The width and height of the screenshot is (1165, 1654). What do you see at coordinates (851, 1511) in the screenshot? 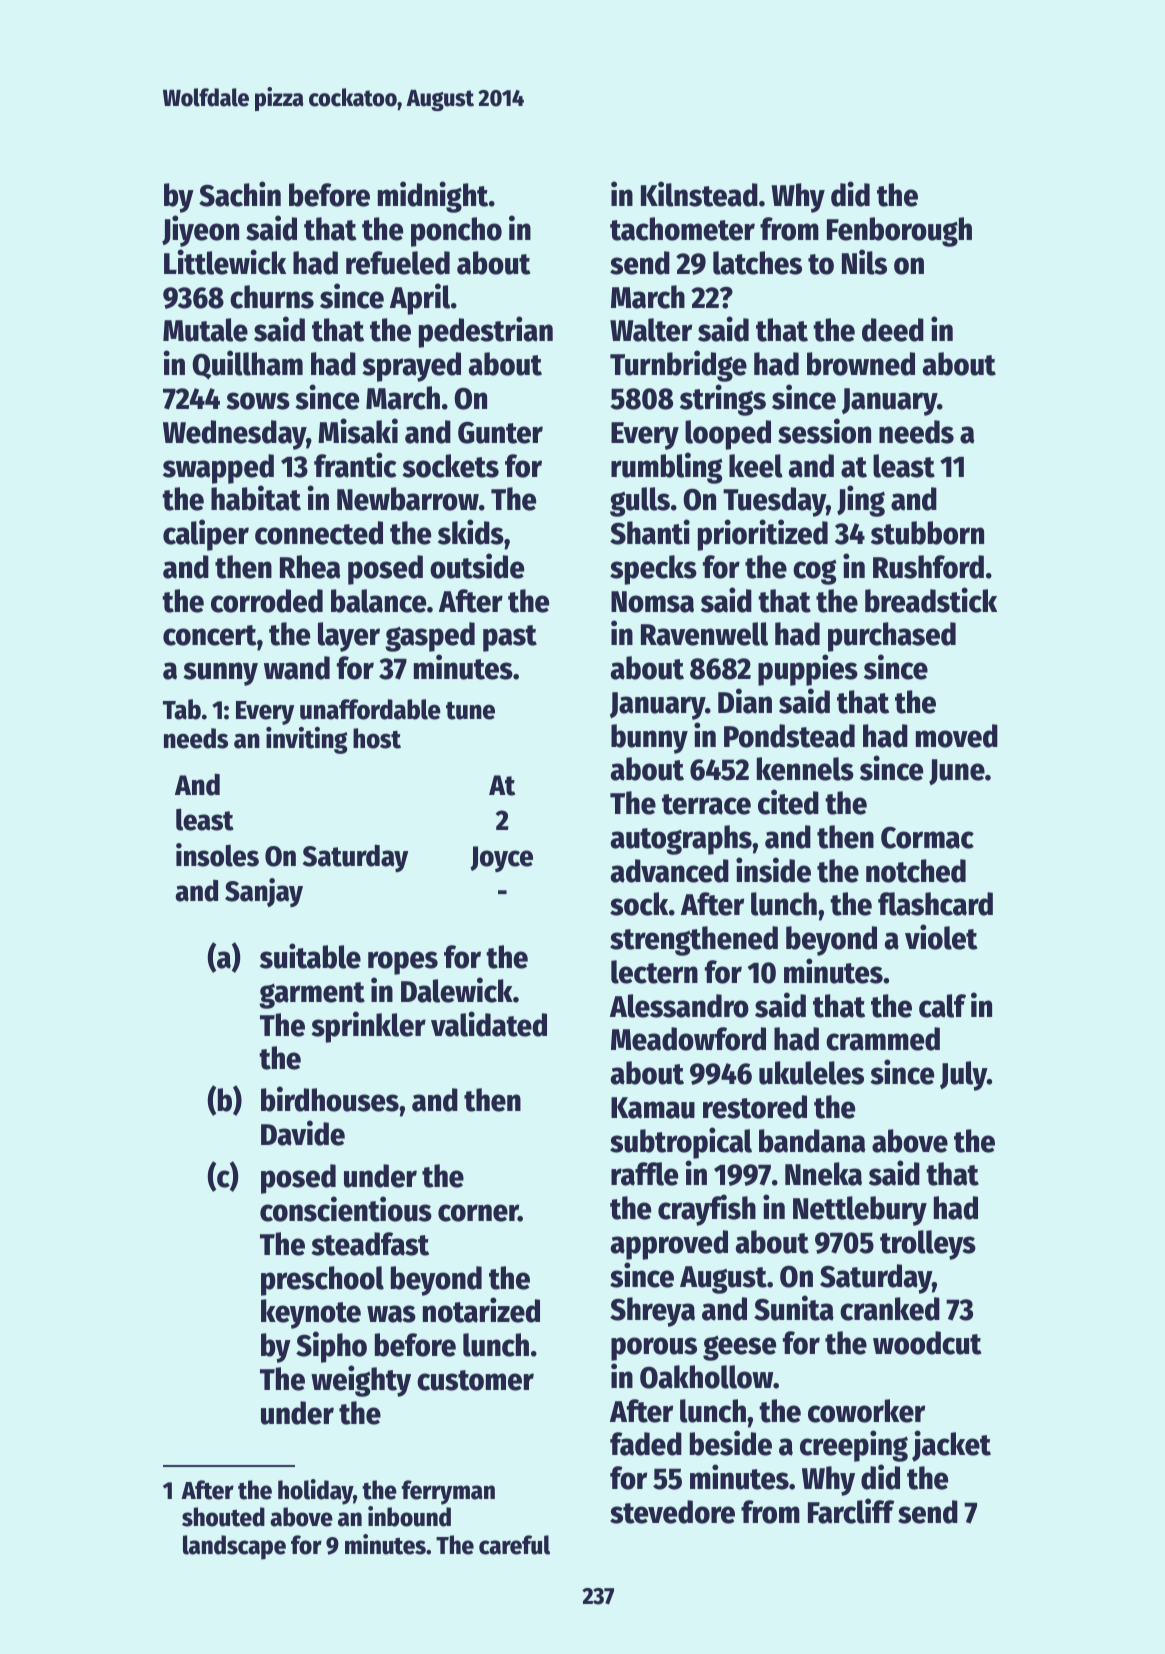
I see `Farcliff` at bounding box center [851, 1511].
